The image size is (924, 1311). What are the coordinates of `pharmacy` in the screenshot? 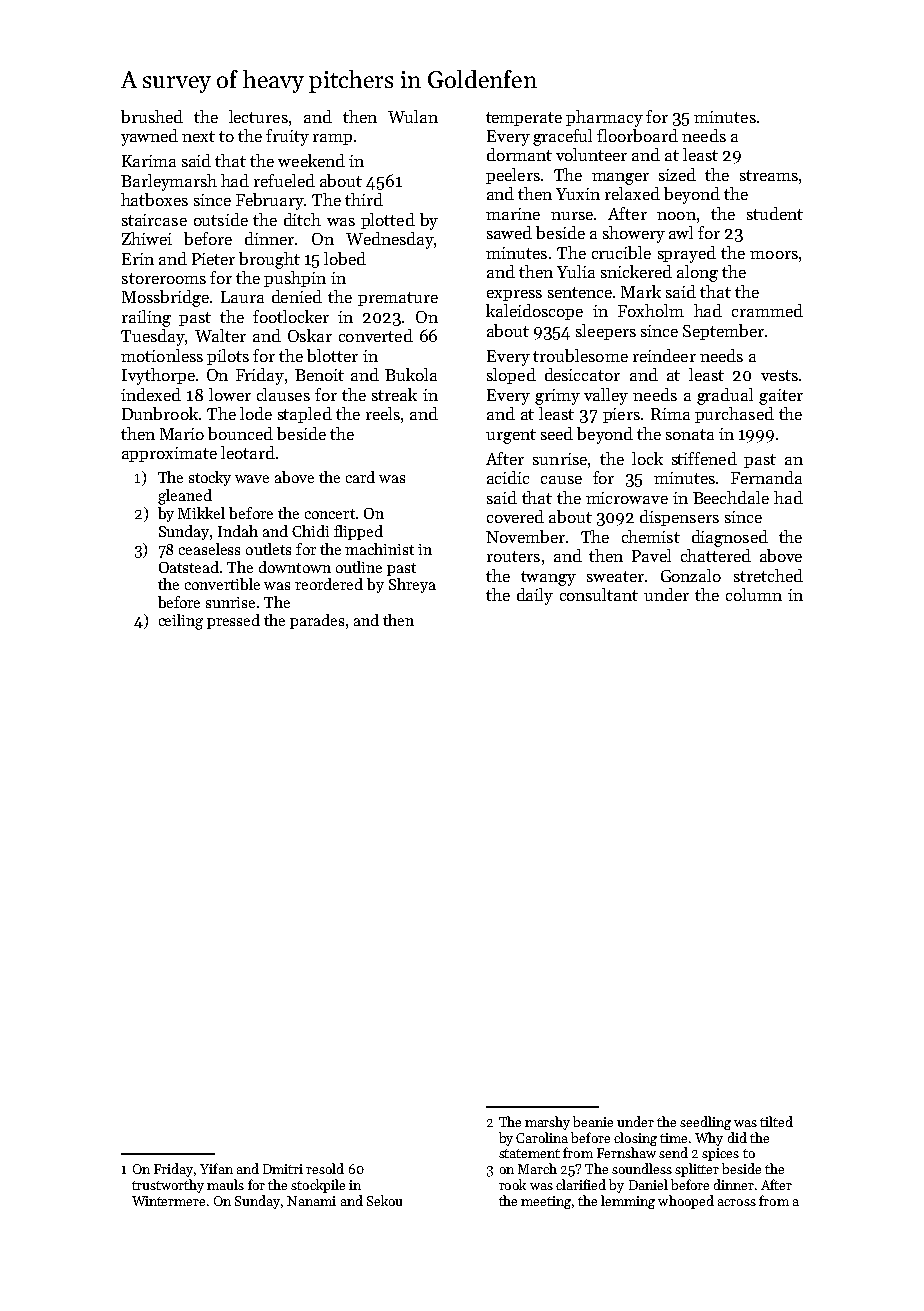 It's located at (604, 118).
